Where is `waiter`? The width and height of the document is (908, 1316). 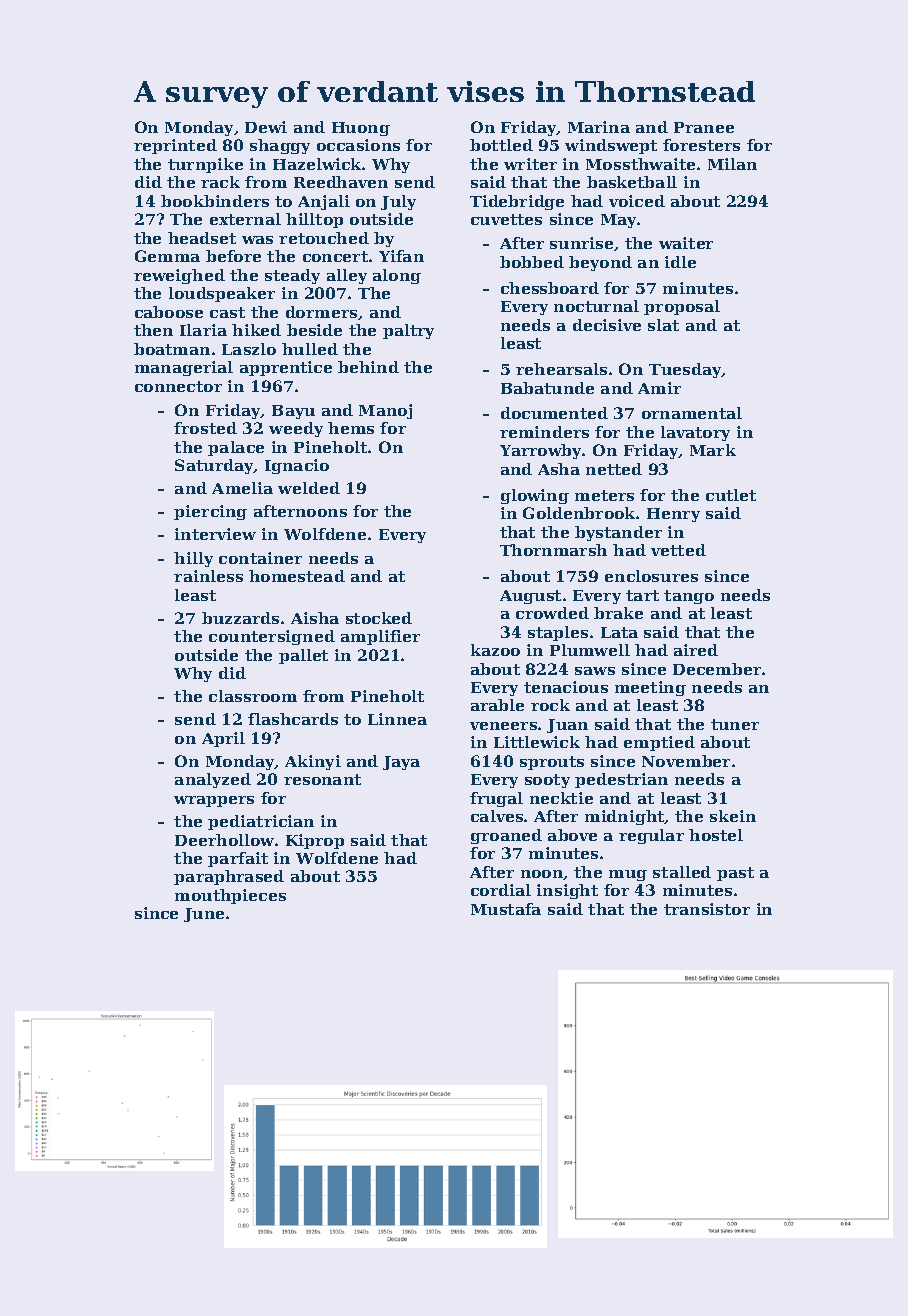 waiter is located at coordinates (686, 243).
